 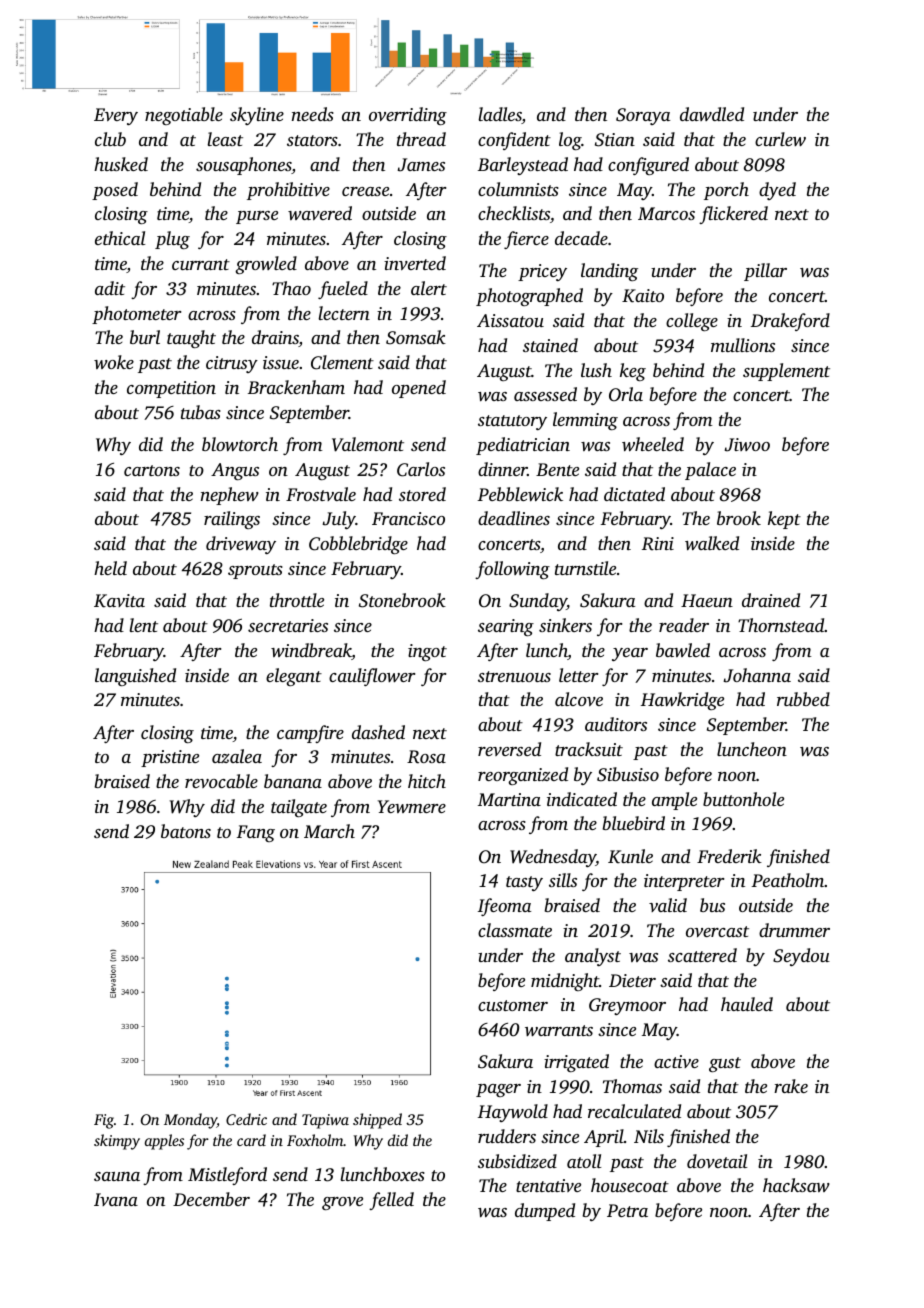 What do you see at coordinates (117, 1142) in the page?
I see `skimpy` at bounding box center [117, 1142].
